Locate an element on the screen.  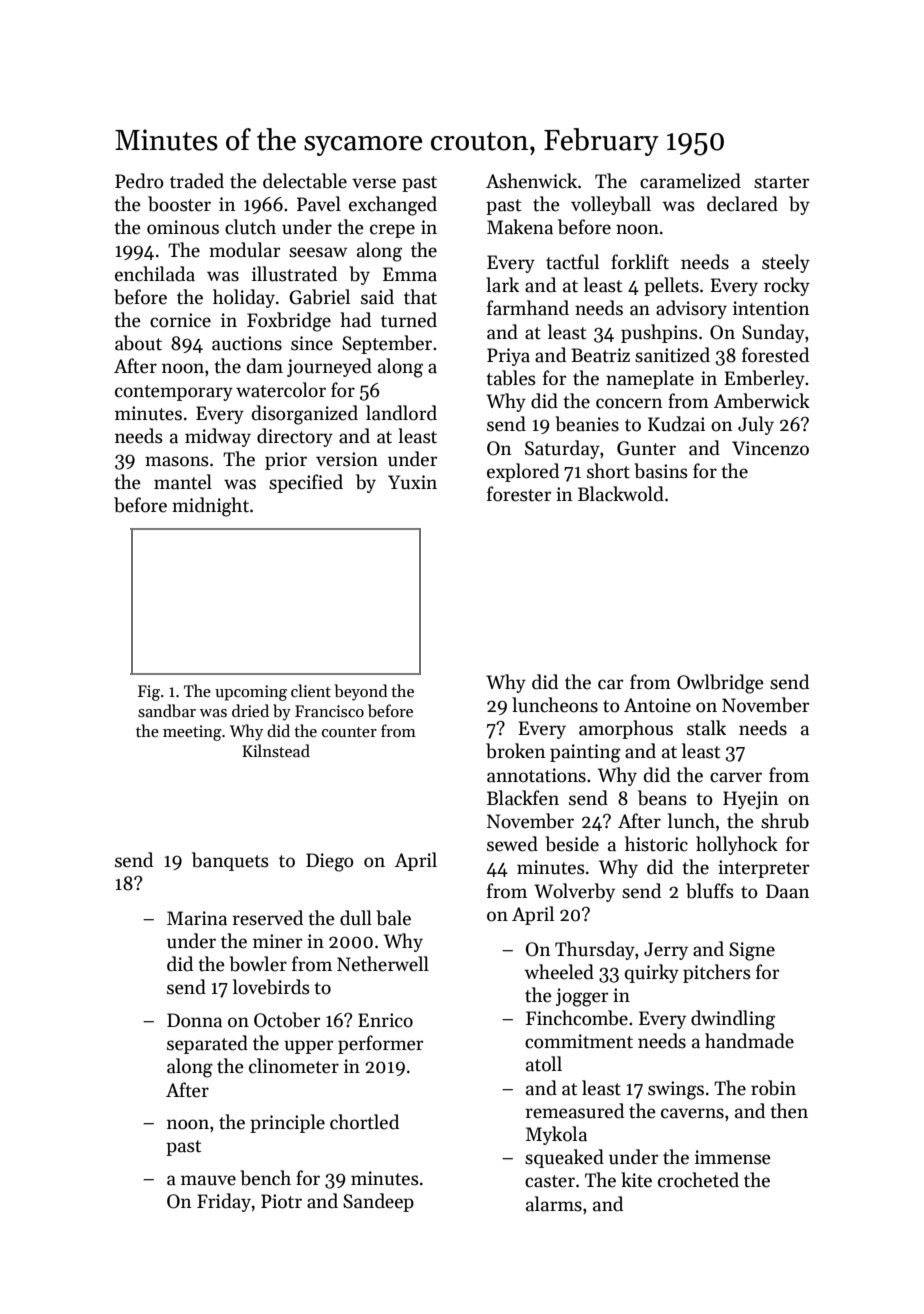
broken is located at coordinates (515, 751).
